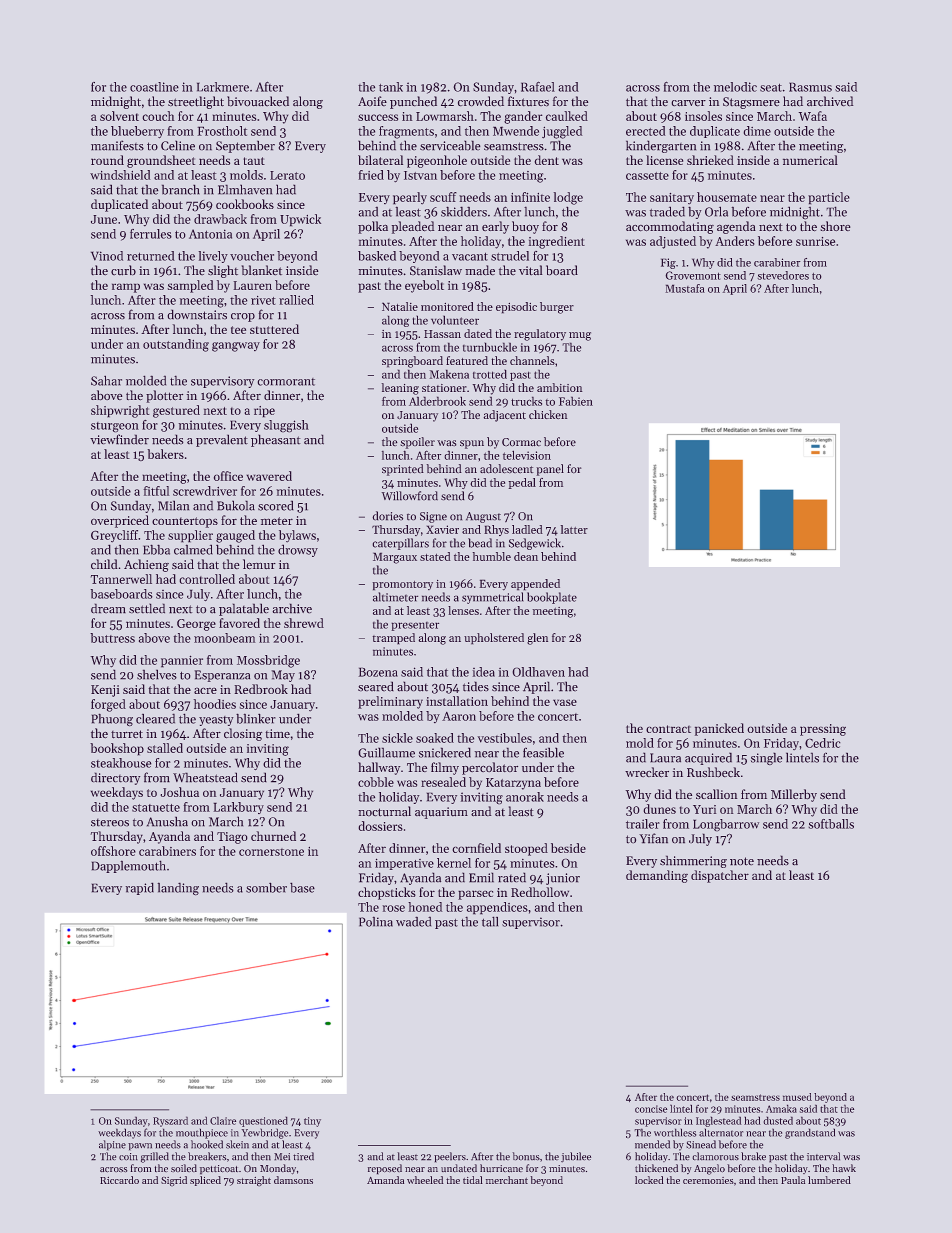  What do you see at coordinates (239, 808) in the page?
I see `Larkbury` at bounding box center [239, 808].
